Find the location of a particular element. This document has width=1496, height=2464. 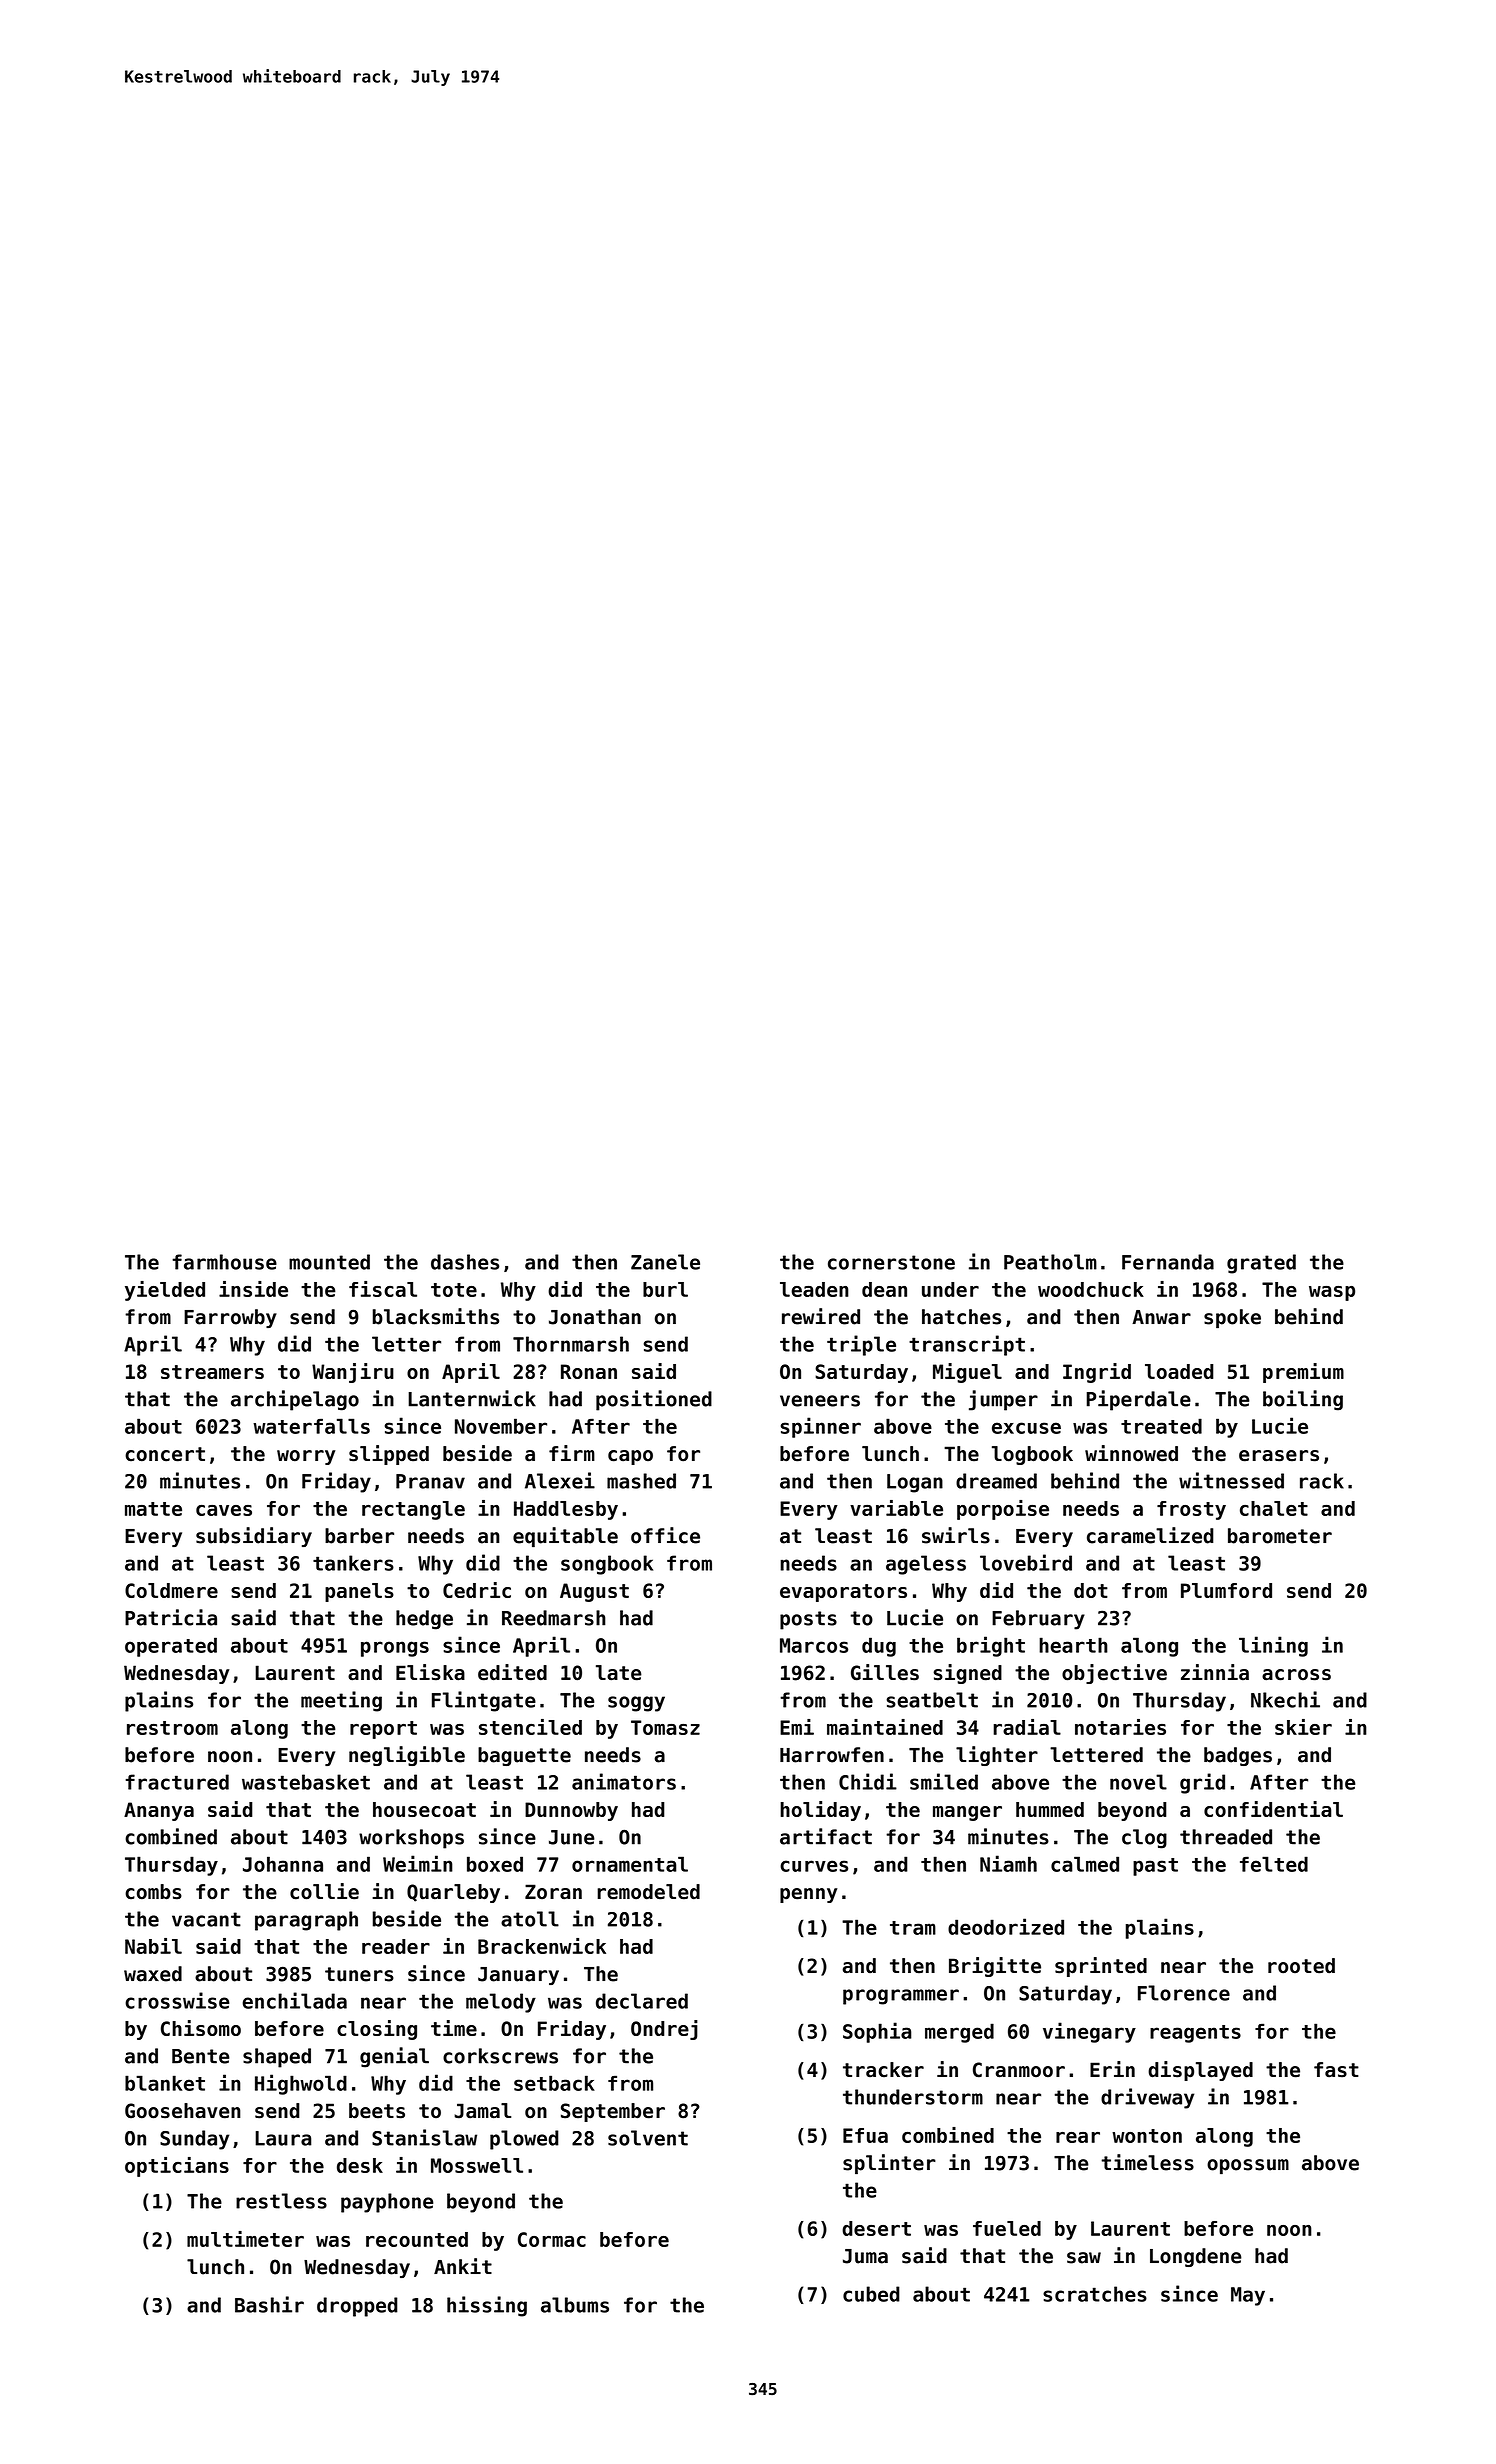

operated is located at coordinates (171, 1647).
